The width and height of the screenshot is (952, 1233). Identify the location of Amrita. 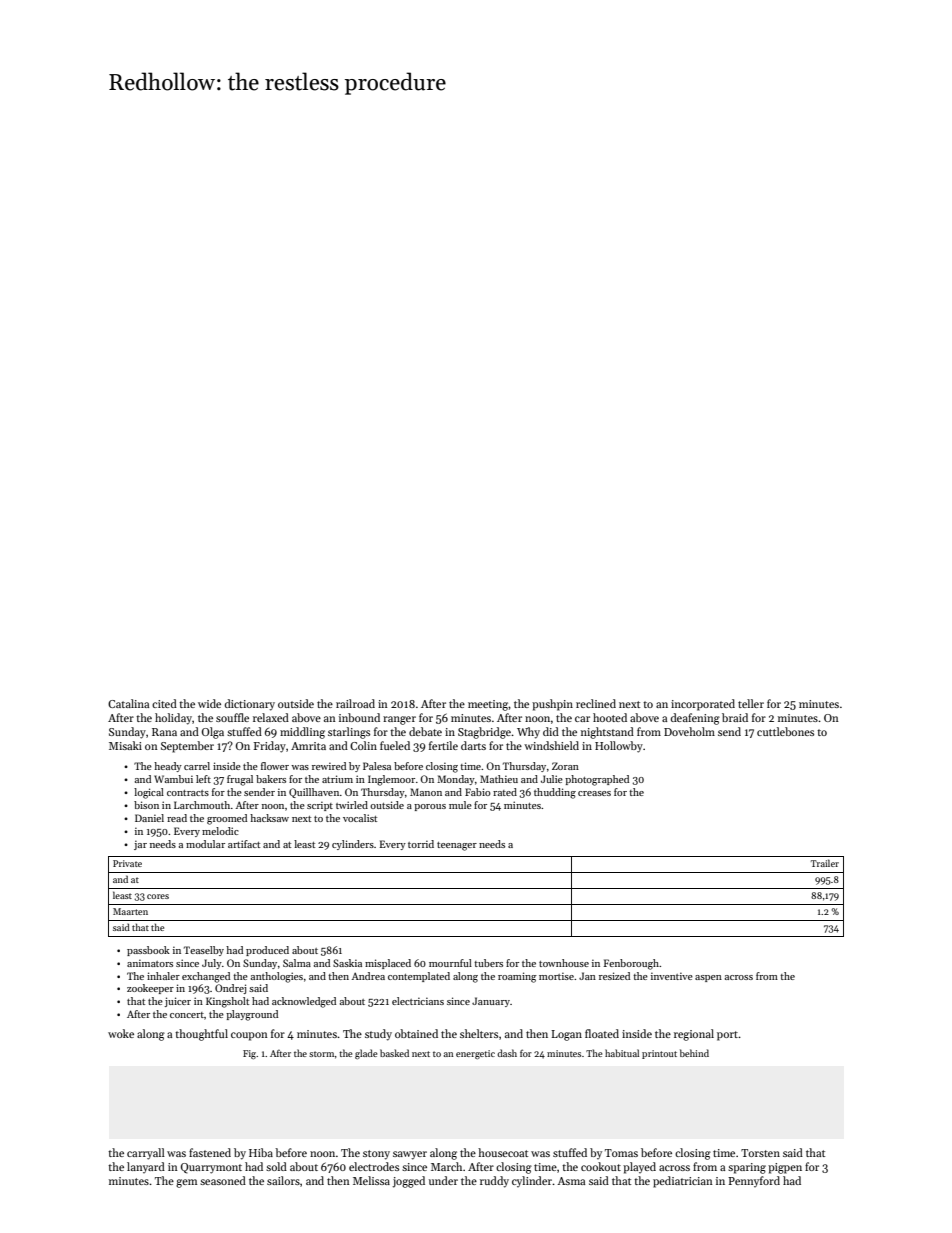
(308, 746).
